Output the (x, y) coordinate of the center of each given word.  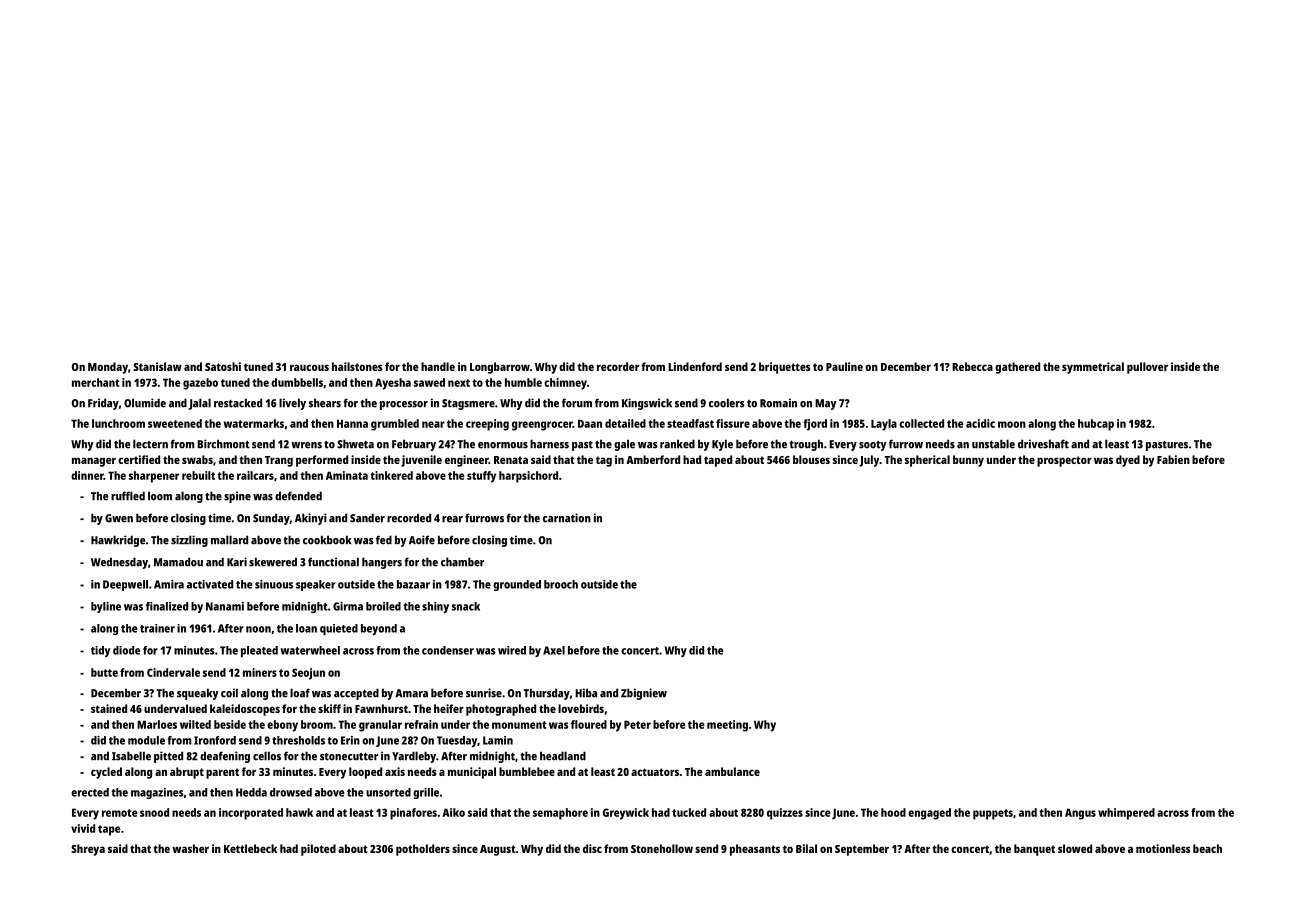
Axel (554, 650)
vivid (83, 828)
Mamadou (178, 562)
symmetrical (1093, 368)
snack (466, 606)
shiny (435, 607)
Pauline (844, 366)
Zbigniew (644, 694)
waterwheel (310, 650)
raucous (309, 367)
